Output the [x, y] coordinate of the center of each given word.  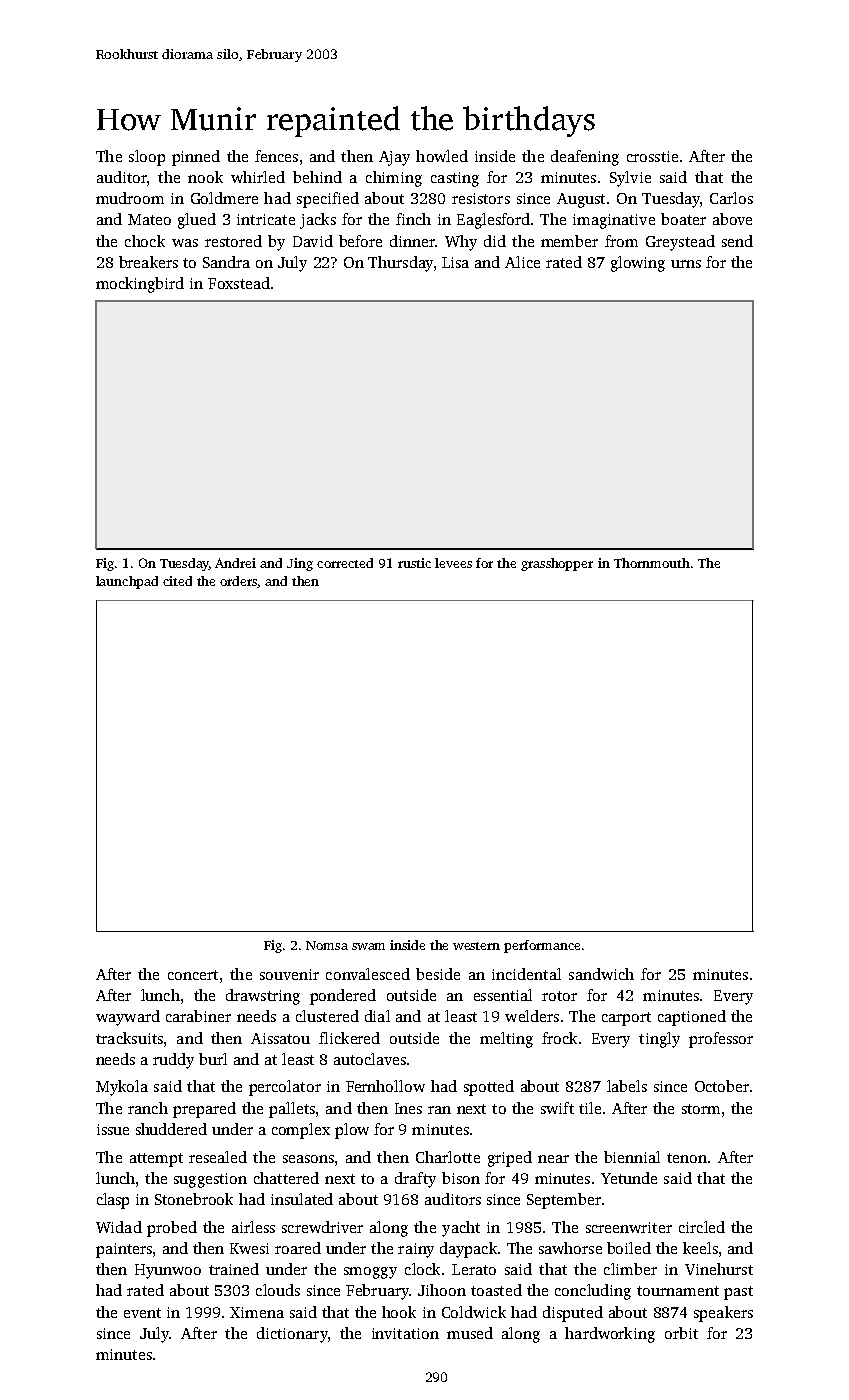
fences [276, 156]
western [476, 946]
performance [542, 946]
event [142, 1313]
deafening [585, 158]
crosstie [652, 156]
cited [177, 581]
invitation [405, 1333]
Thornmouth [652, 563]
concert [193, 975]
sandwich [601, 974]
